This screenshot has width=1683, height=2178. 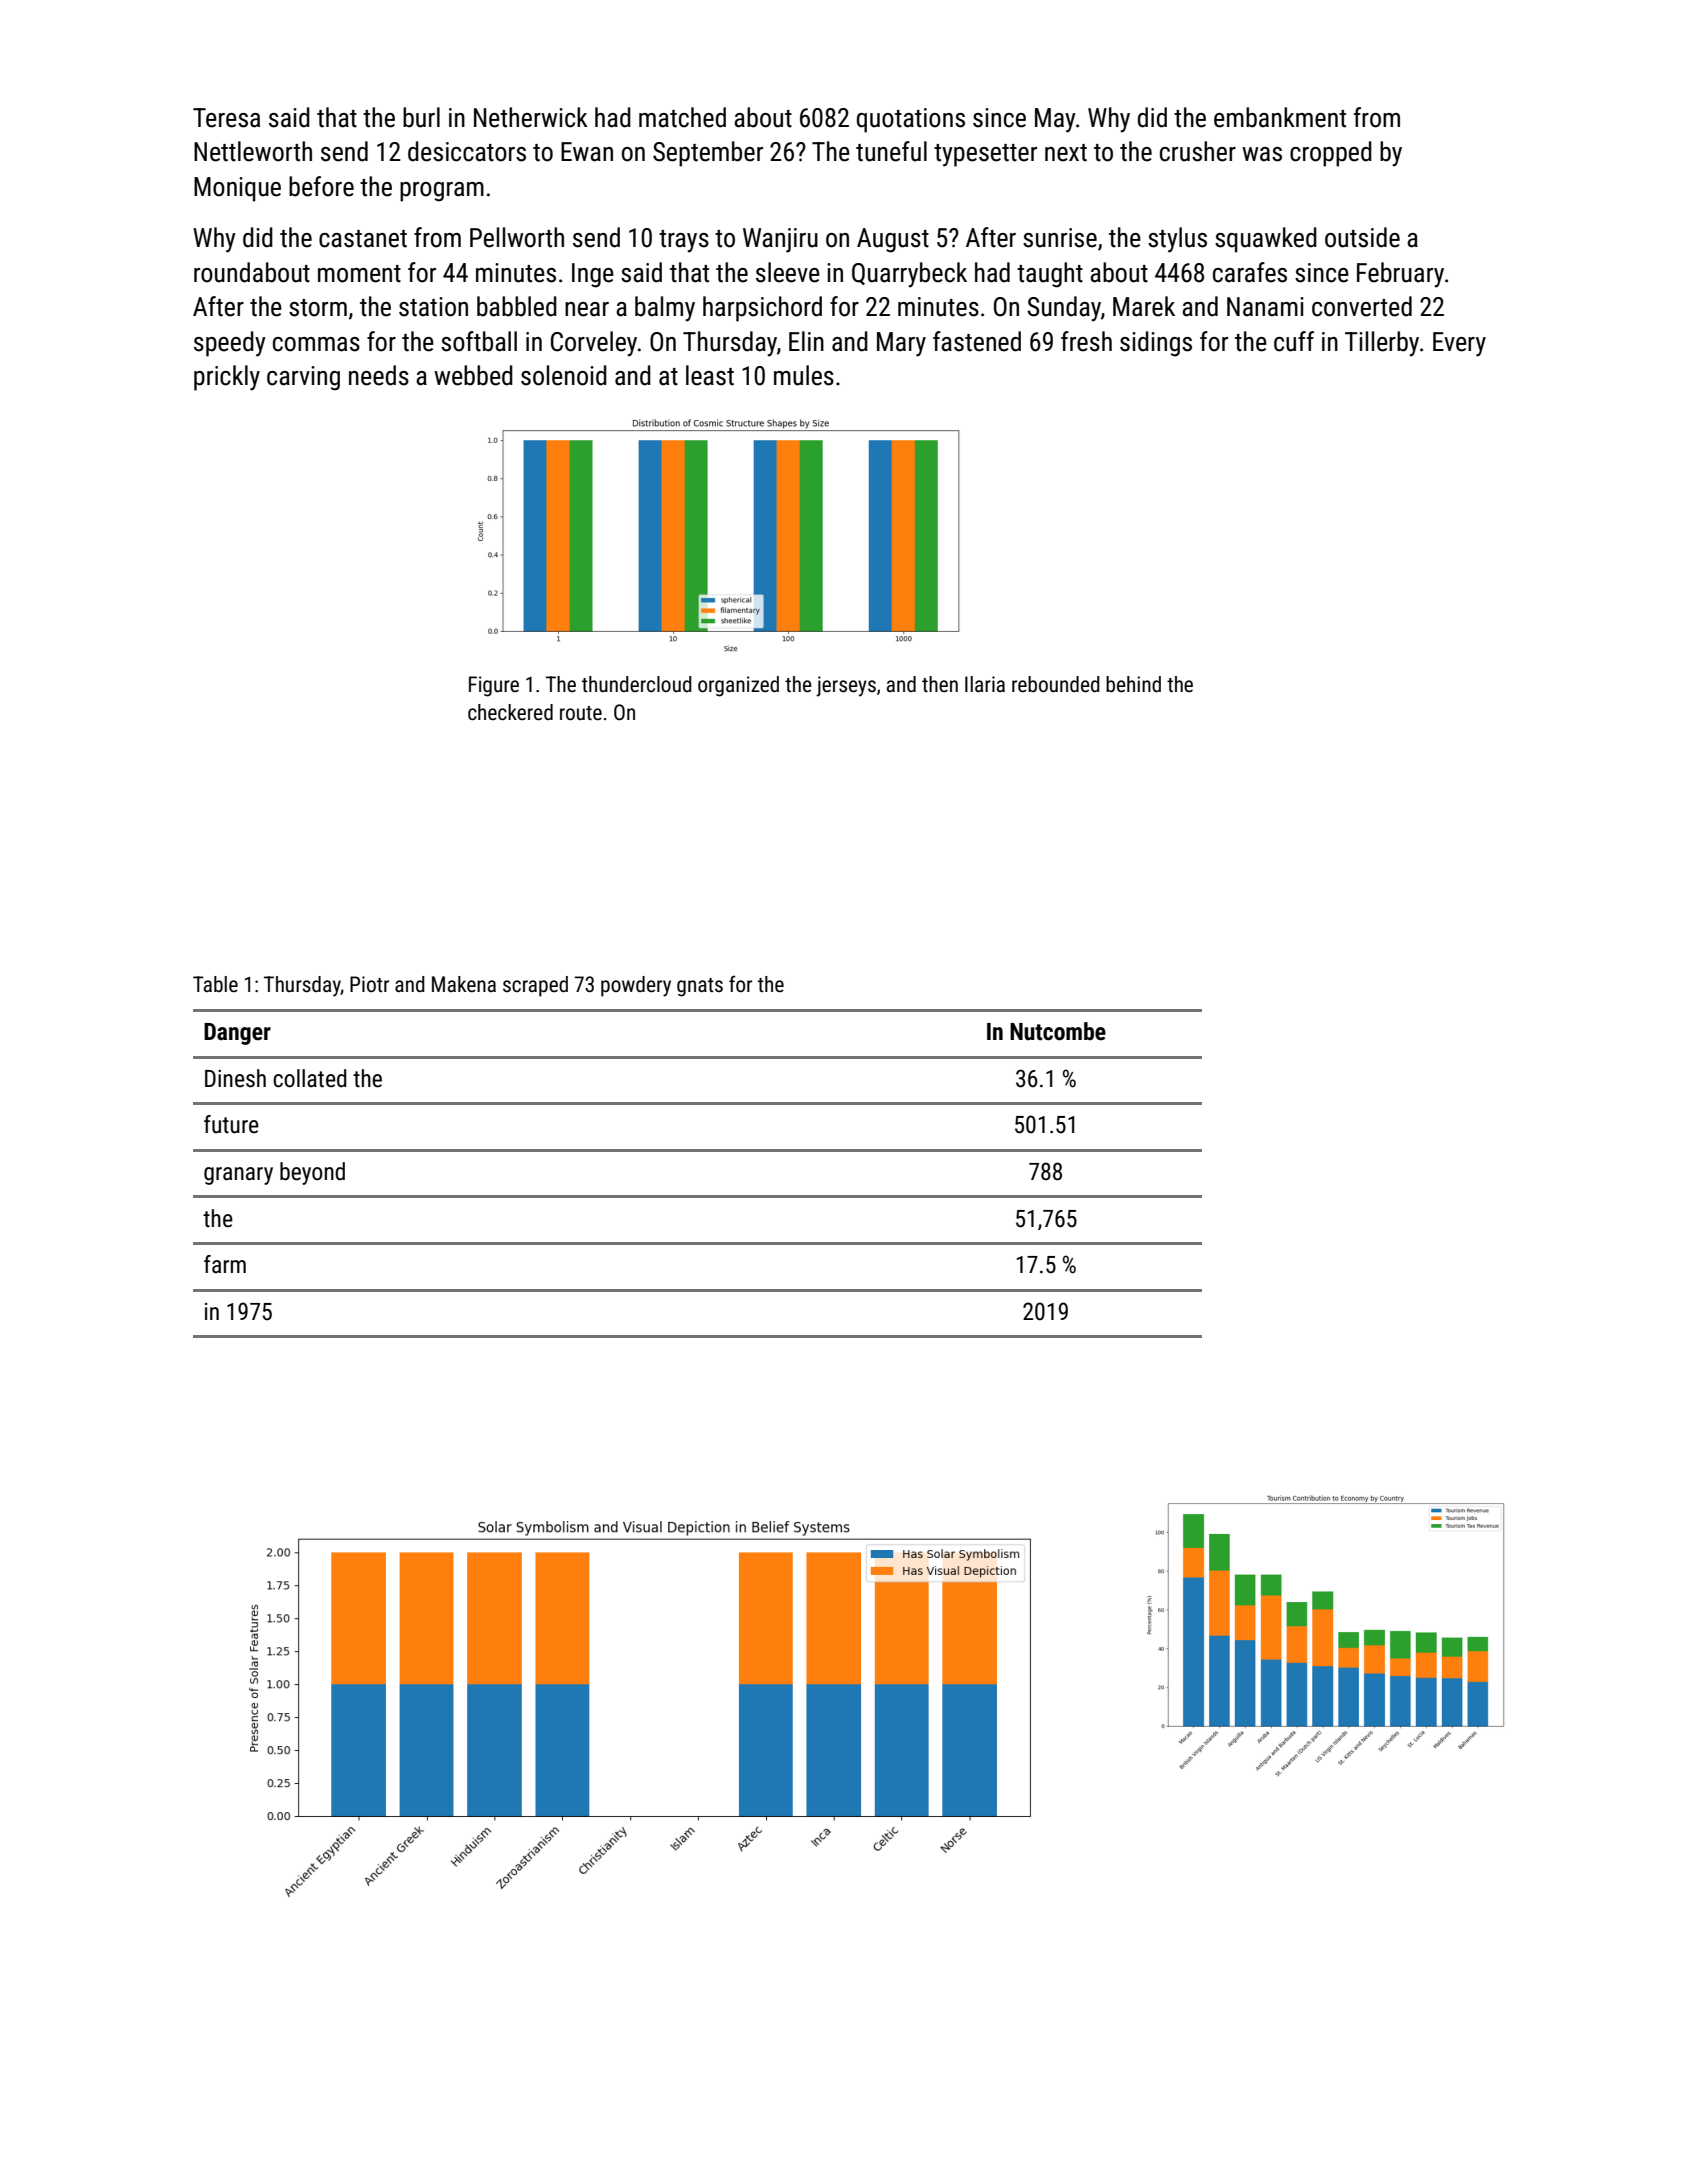 I want to click on embankment, so click(x=1280, y=117).
